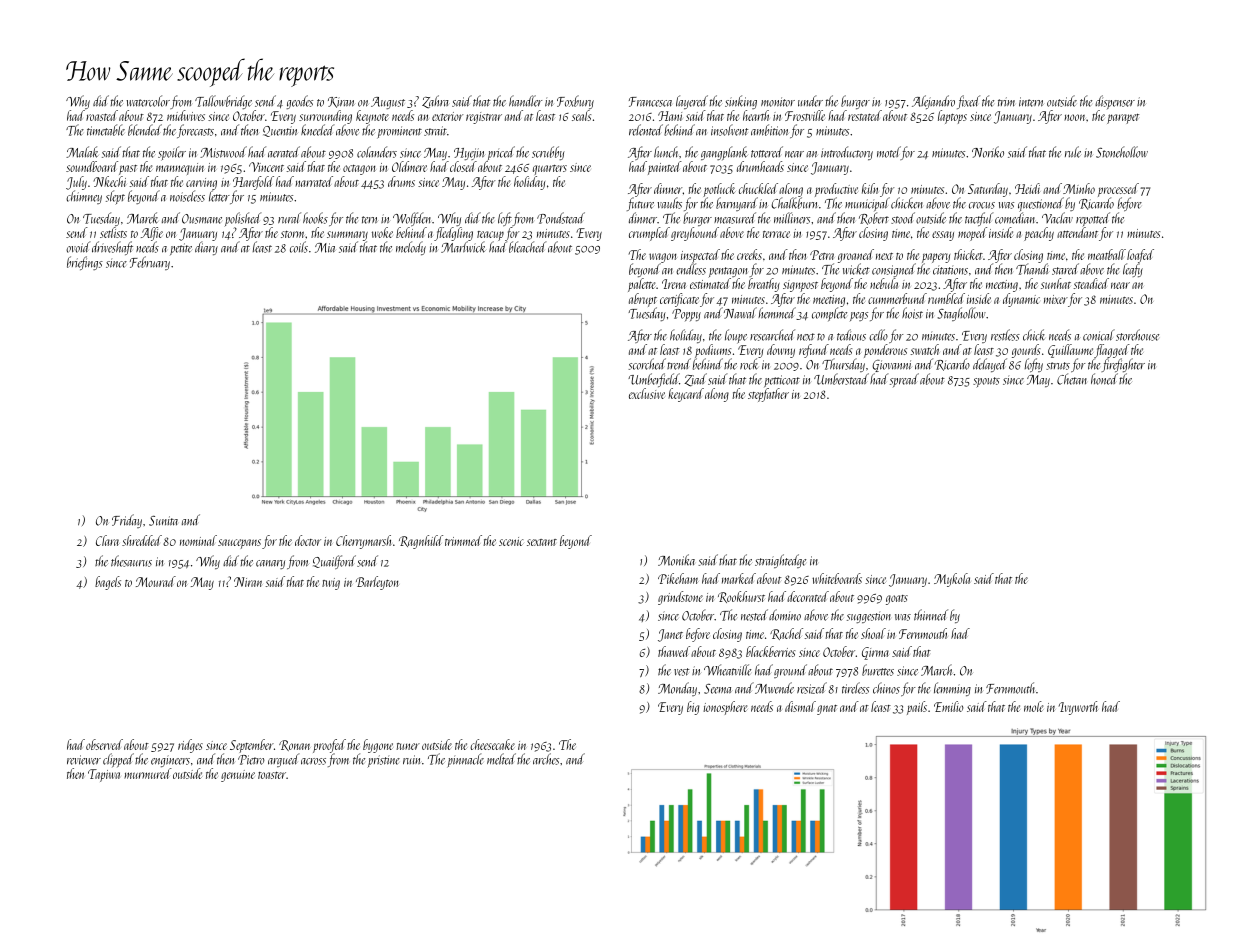  I want to click on Francesca, so click(650, 102).
